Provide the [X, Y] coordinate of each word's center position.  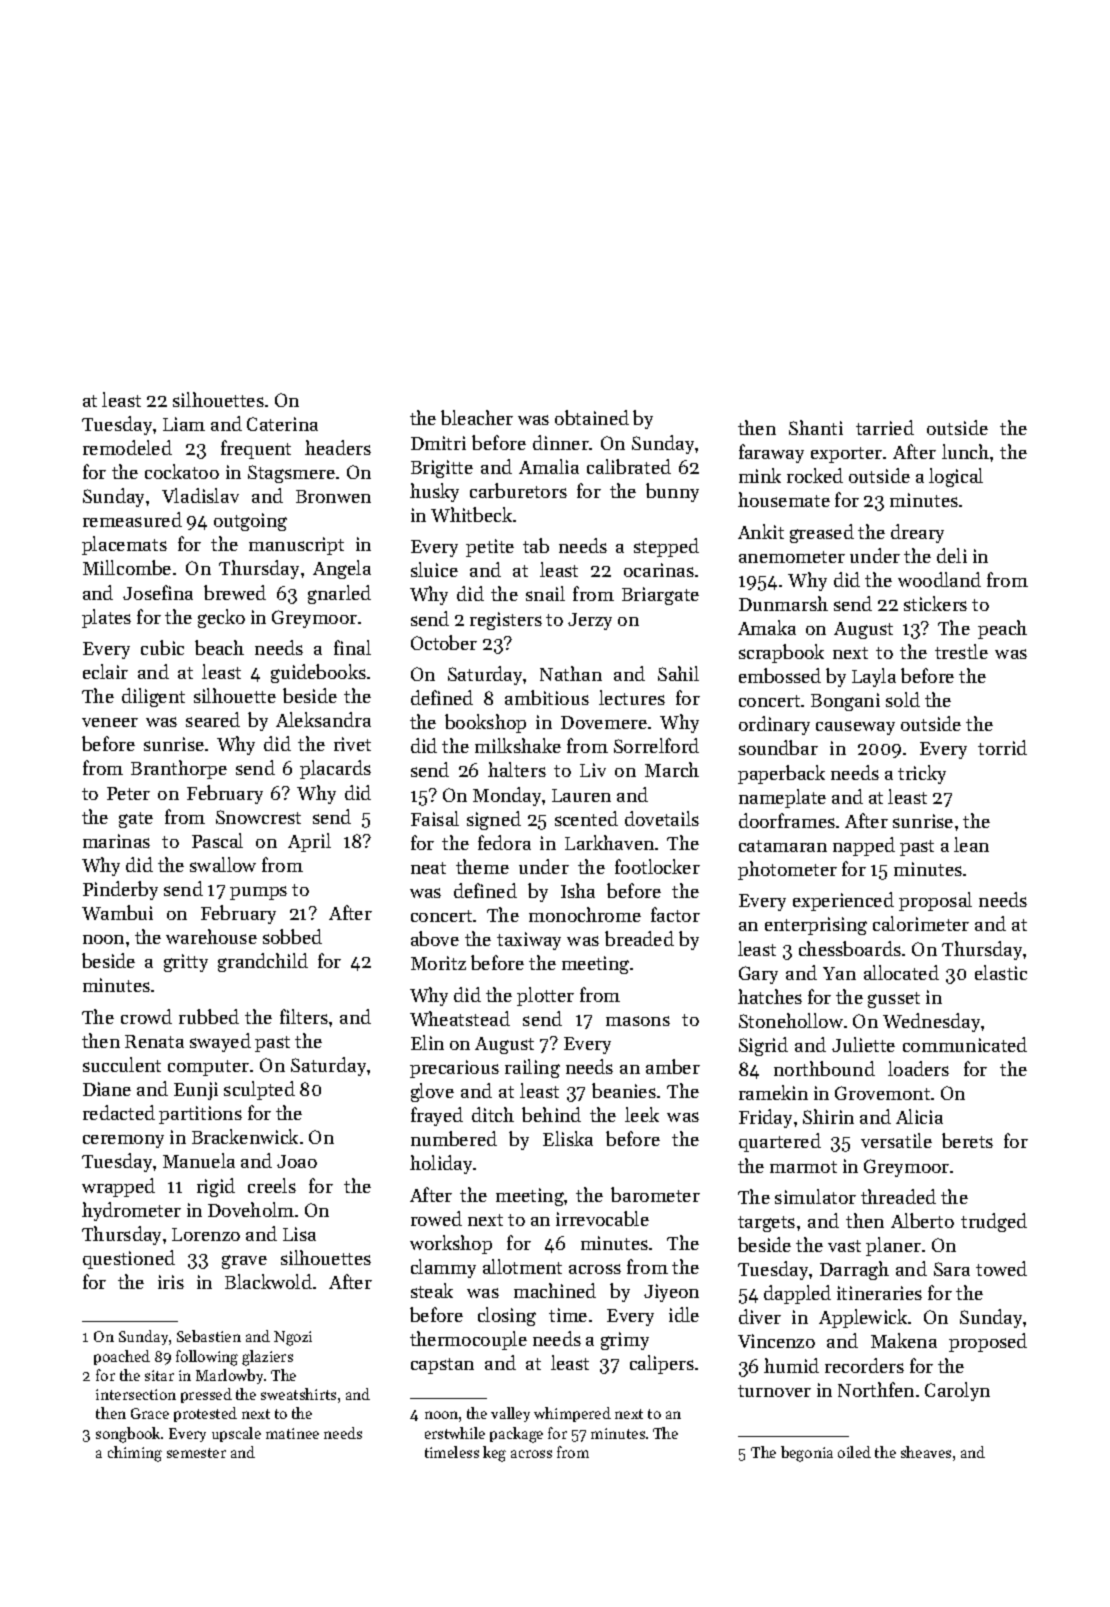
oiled [854, 1452]
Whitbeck [471, 514]
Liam [184, 424]
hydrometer [131, 1211]
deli [952, 555]
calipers [662, 1364]
